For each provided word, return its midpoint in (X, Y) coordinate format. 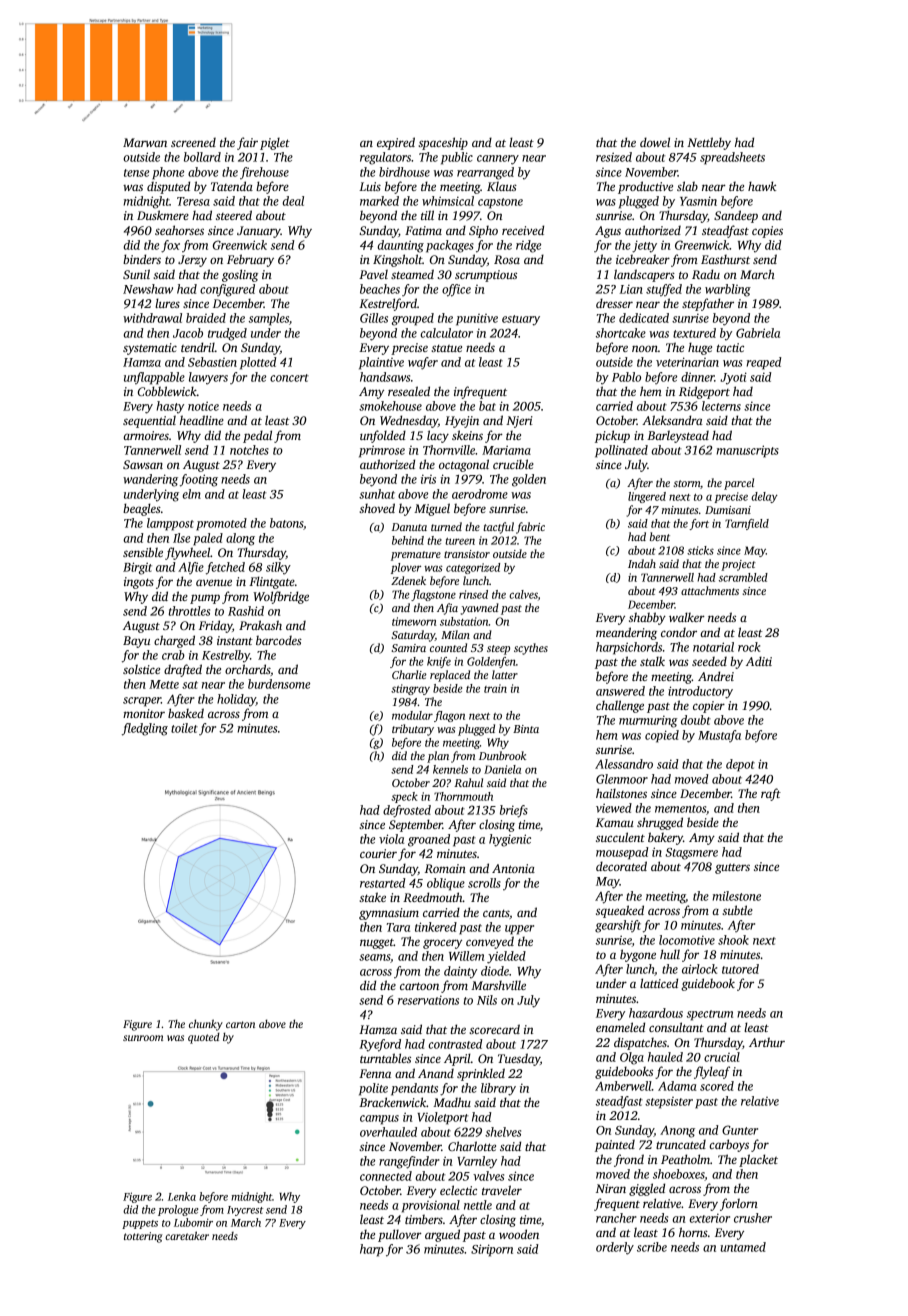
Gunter (740, 1130)
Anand (436, 1073)
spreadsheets (732, 158)
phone (168, 173)
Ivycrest (245, 1211)
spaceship (443, 143)
